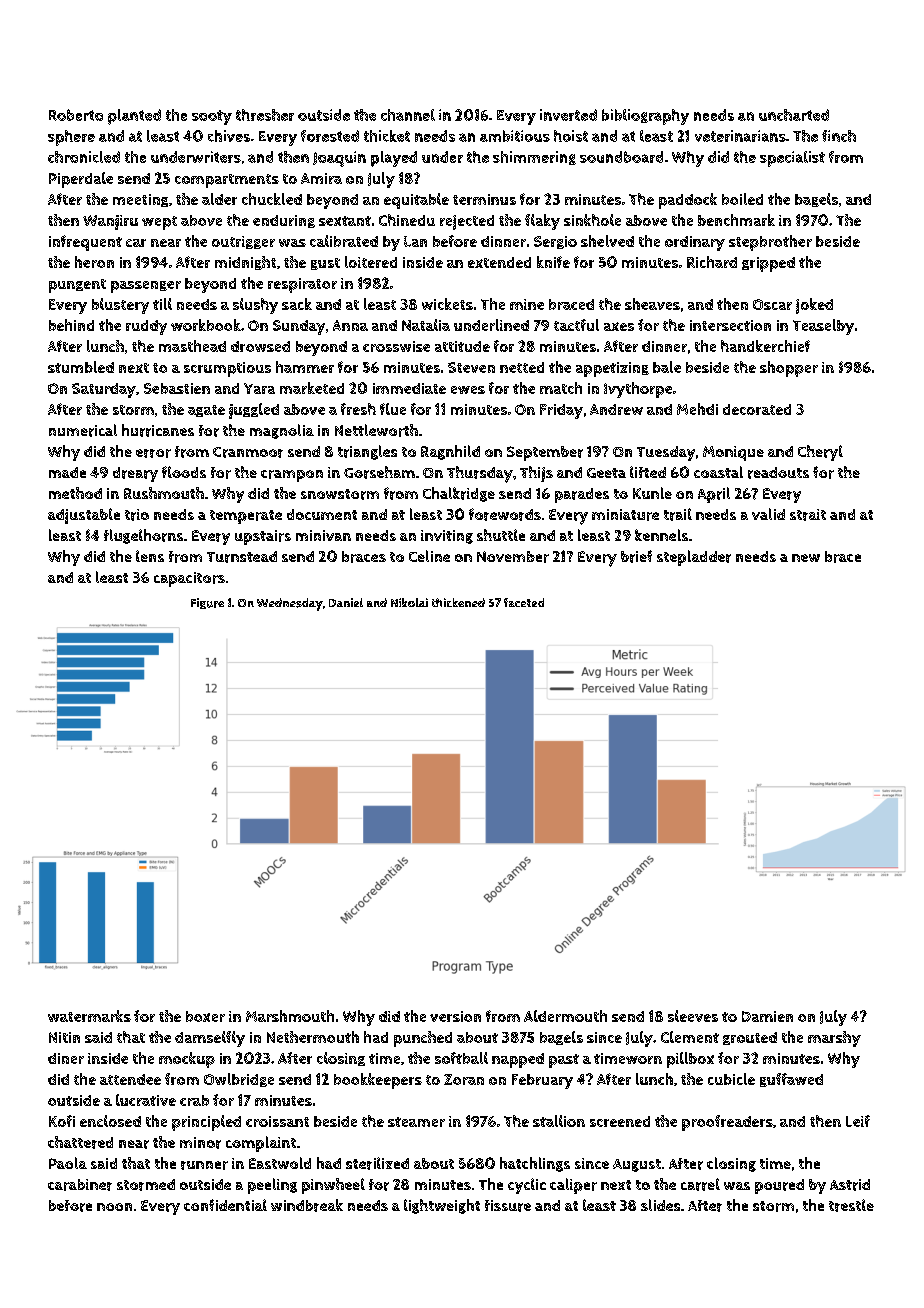  Describe the element at coordinates (265, 115) in the screenshot. I see `thresher` at that location.
